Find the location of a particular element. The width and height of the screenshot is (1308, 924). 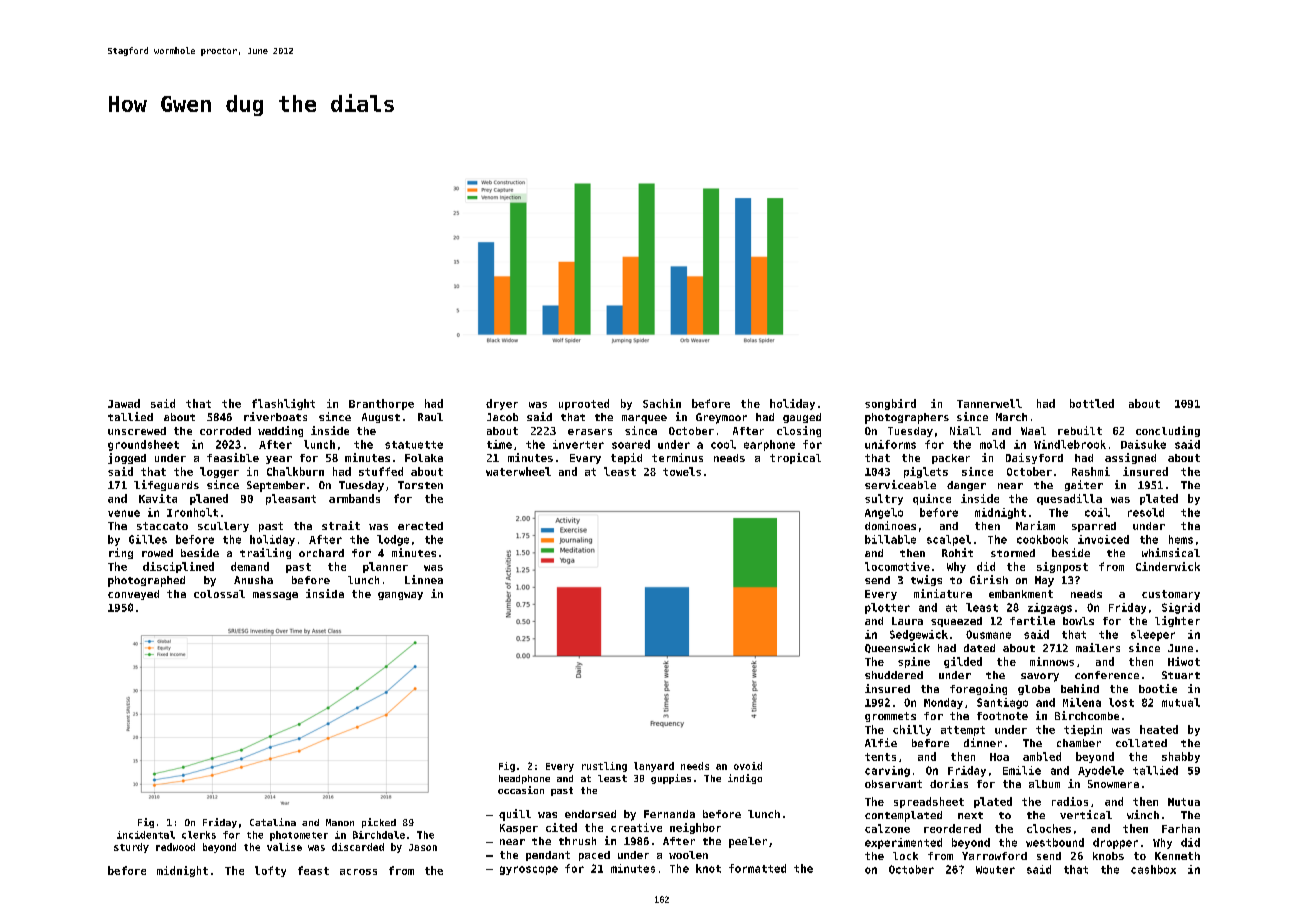

waterwheel is located at coordinates (518, 471).
